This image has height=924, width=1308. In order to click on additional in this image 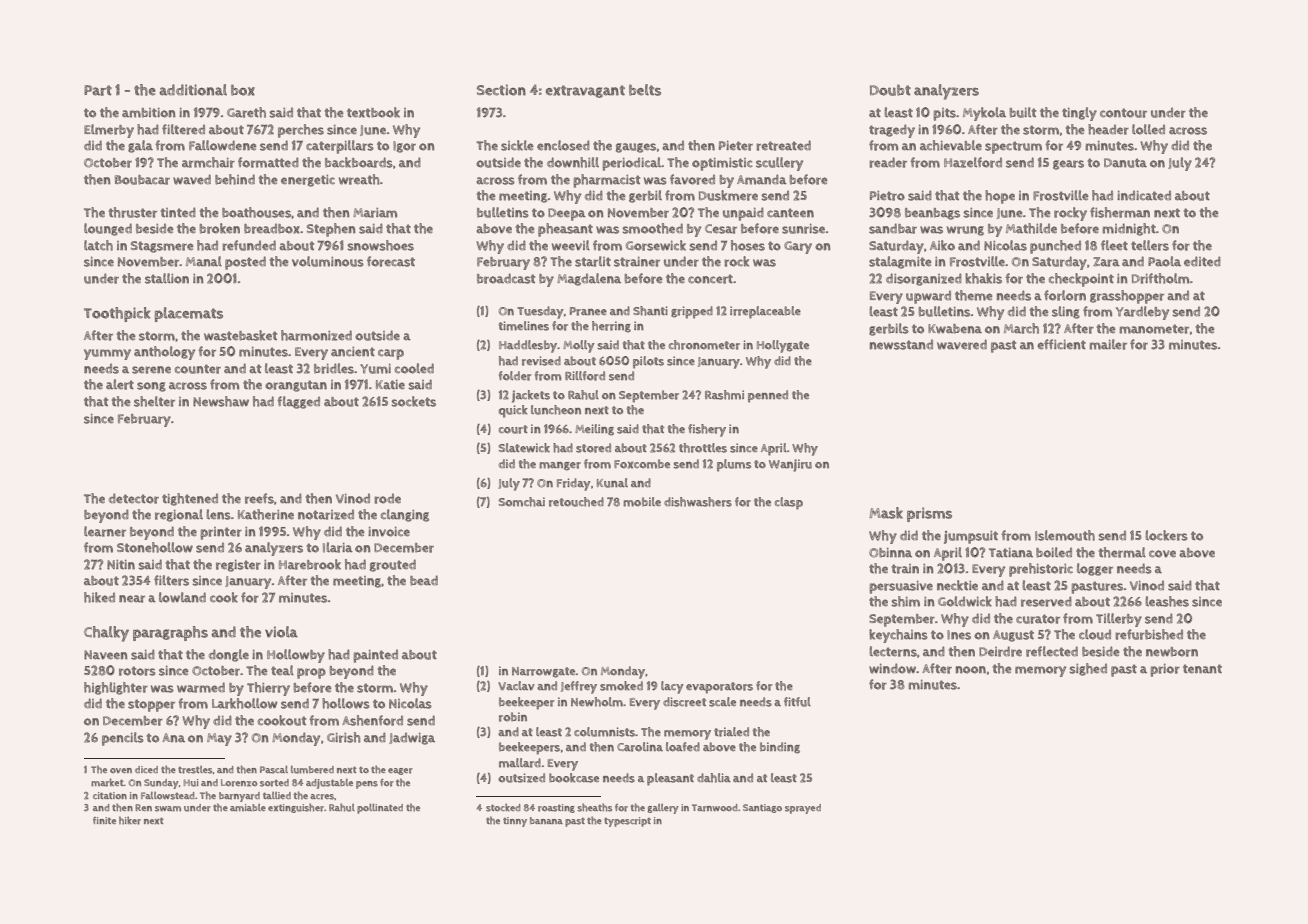, I will do `click(193, 90)`.
